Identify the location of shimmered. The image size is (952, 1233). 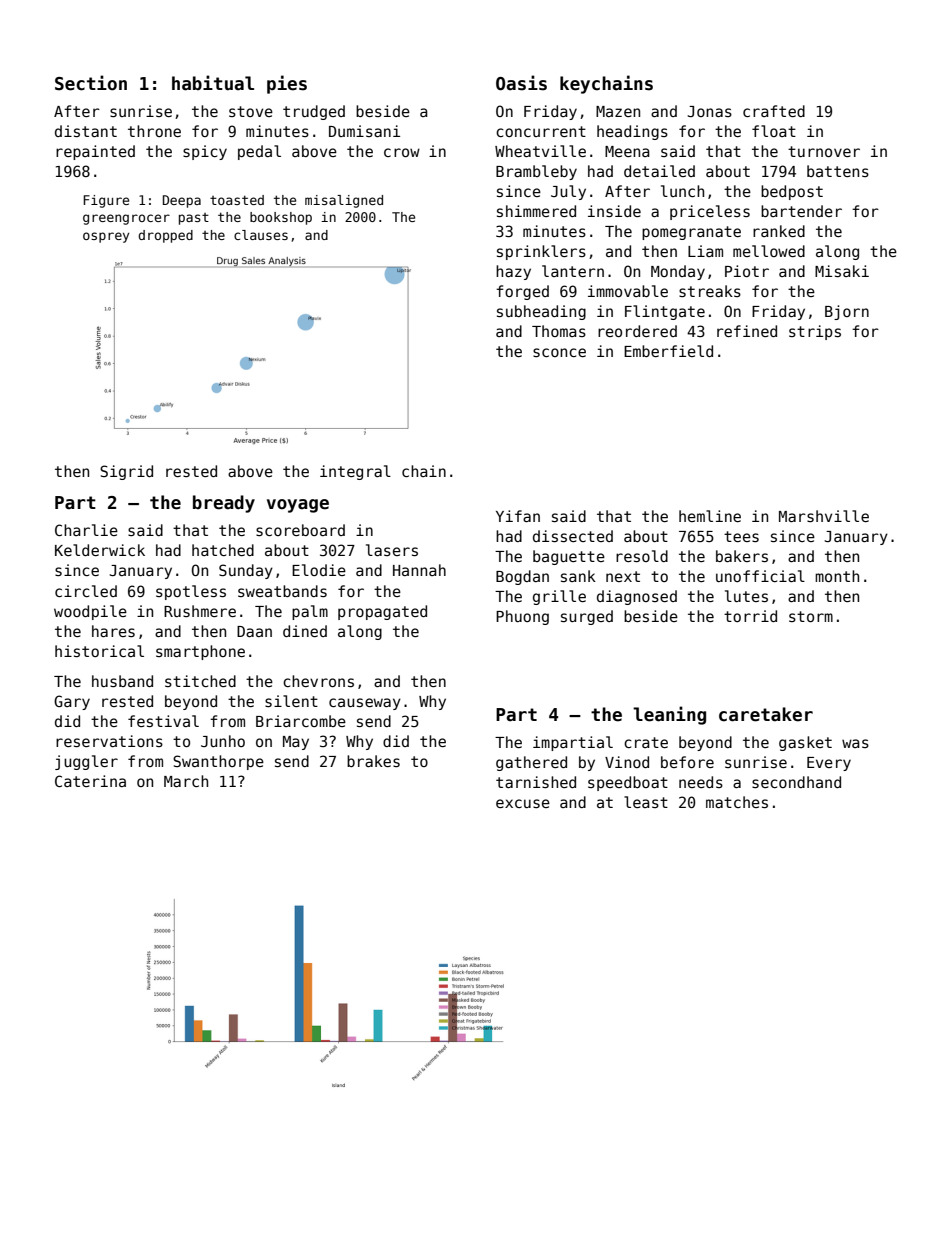
(536, 211).
